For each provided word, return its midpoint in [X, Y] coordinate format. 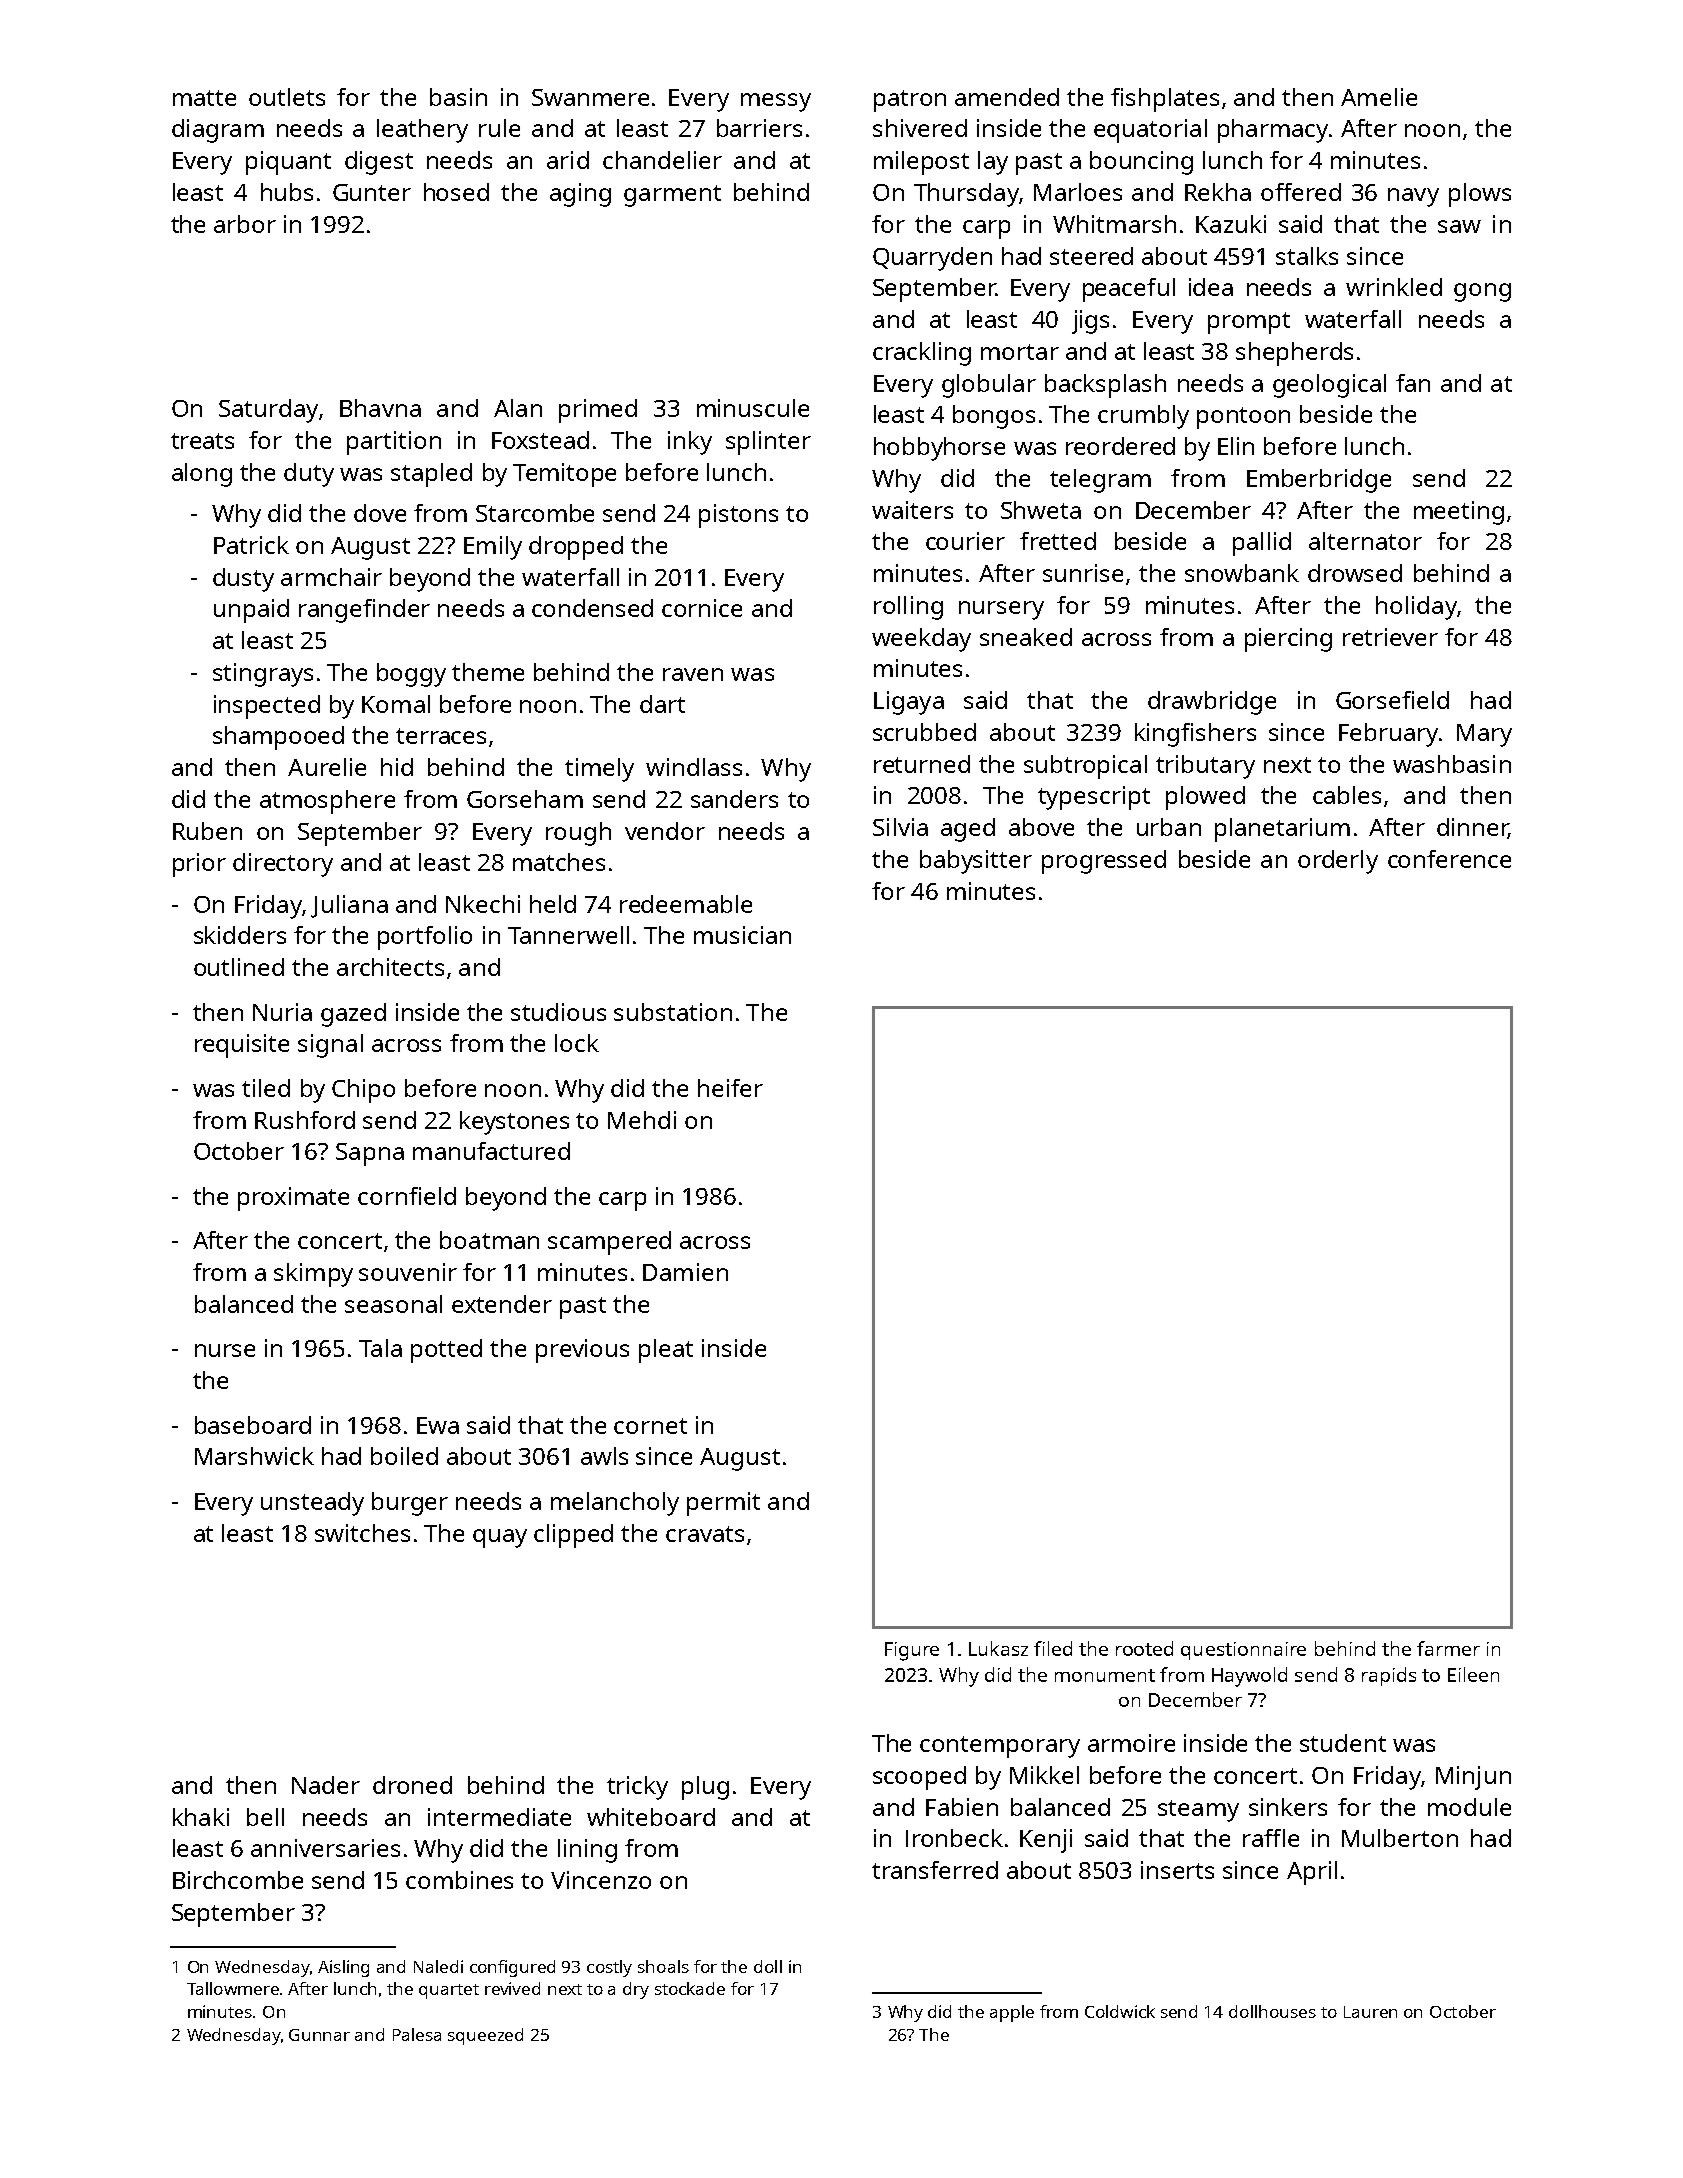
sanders [734, 799]
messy [776, 102]
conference [1449, 859]
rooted [1144, 1648]
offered [1301, 192]
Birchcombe [238, 1880]
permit [723, 1504]
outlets [287, 97]
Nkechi [483, 904]
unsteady [312, 1504]
